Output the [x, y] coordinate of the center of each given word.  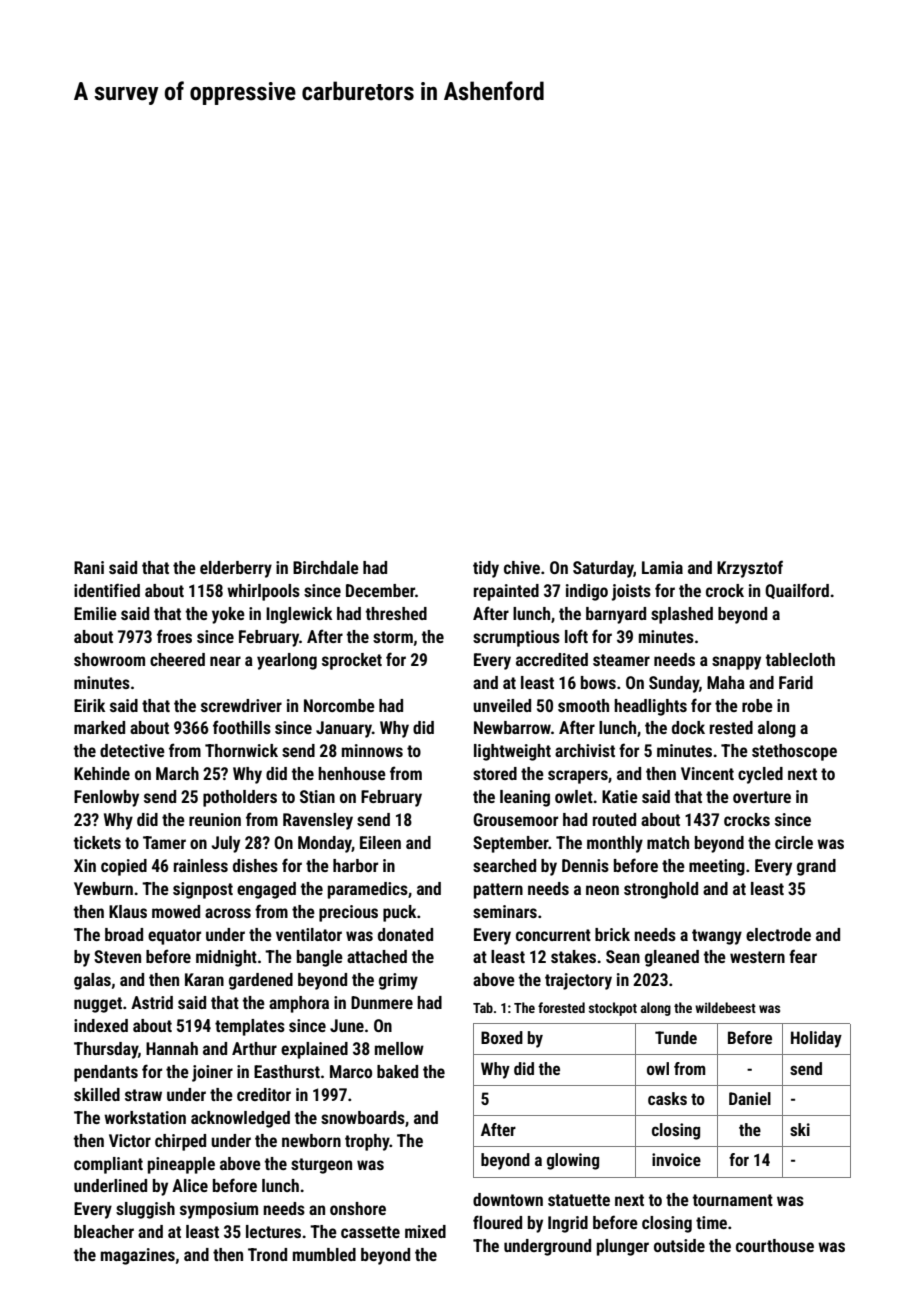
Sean [623, 956]
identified [107, 590]
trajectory [578, 981]
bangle [320, 958]
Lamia [662, 567]
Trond [267, 1254]
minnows [372, 750]
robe [757, 705]
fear [803, 956]
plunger [623, 1247]
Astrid [152, 1002]
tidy [486, 569]
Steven [117, 956]
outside [679, 1245]
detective [132, 750]
